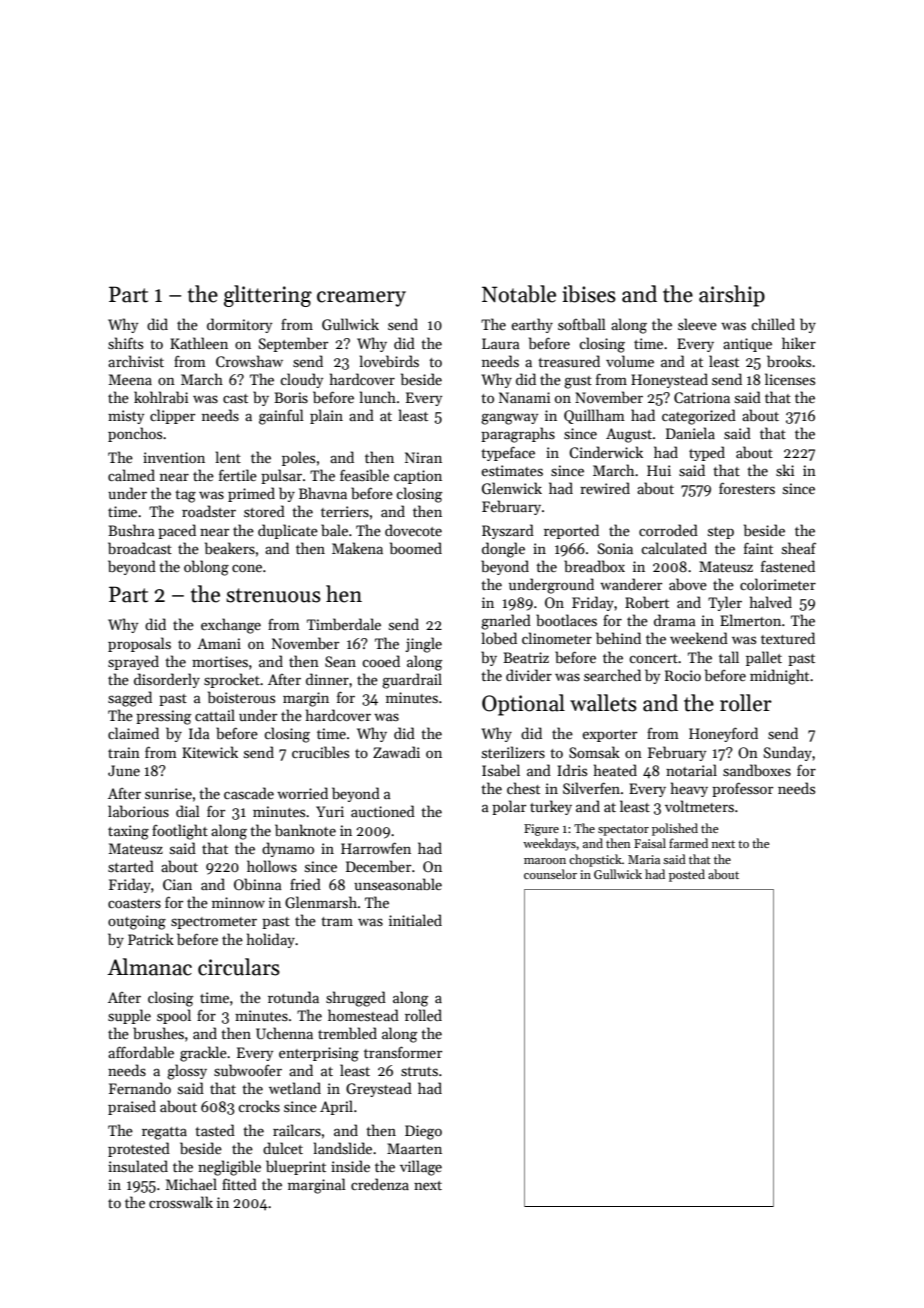  I want to click on lobed, so click(499, 638).
